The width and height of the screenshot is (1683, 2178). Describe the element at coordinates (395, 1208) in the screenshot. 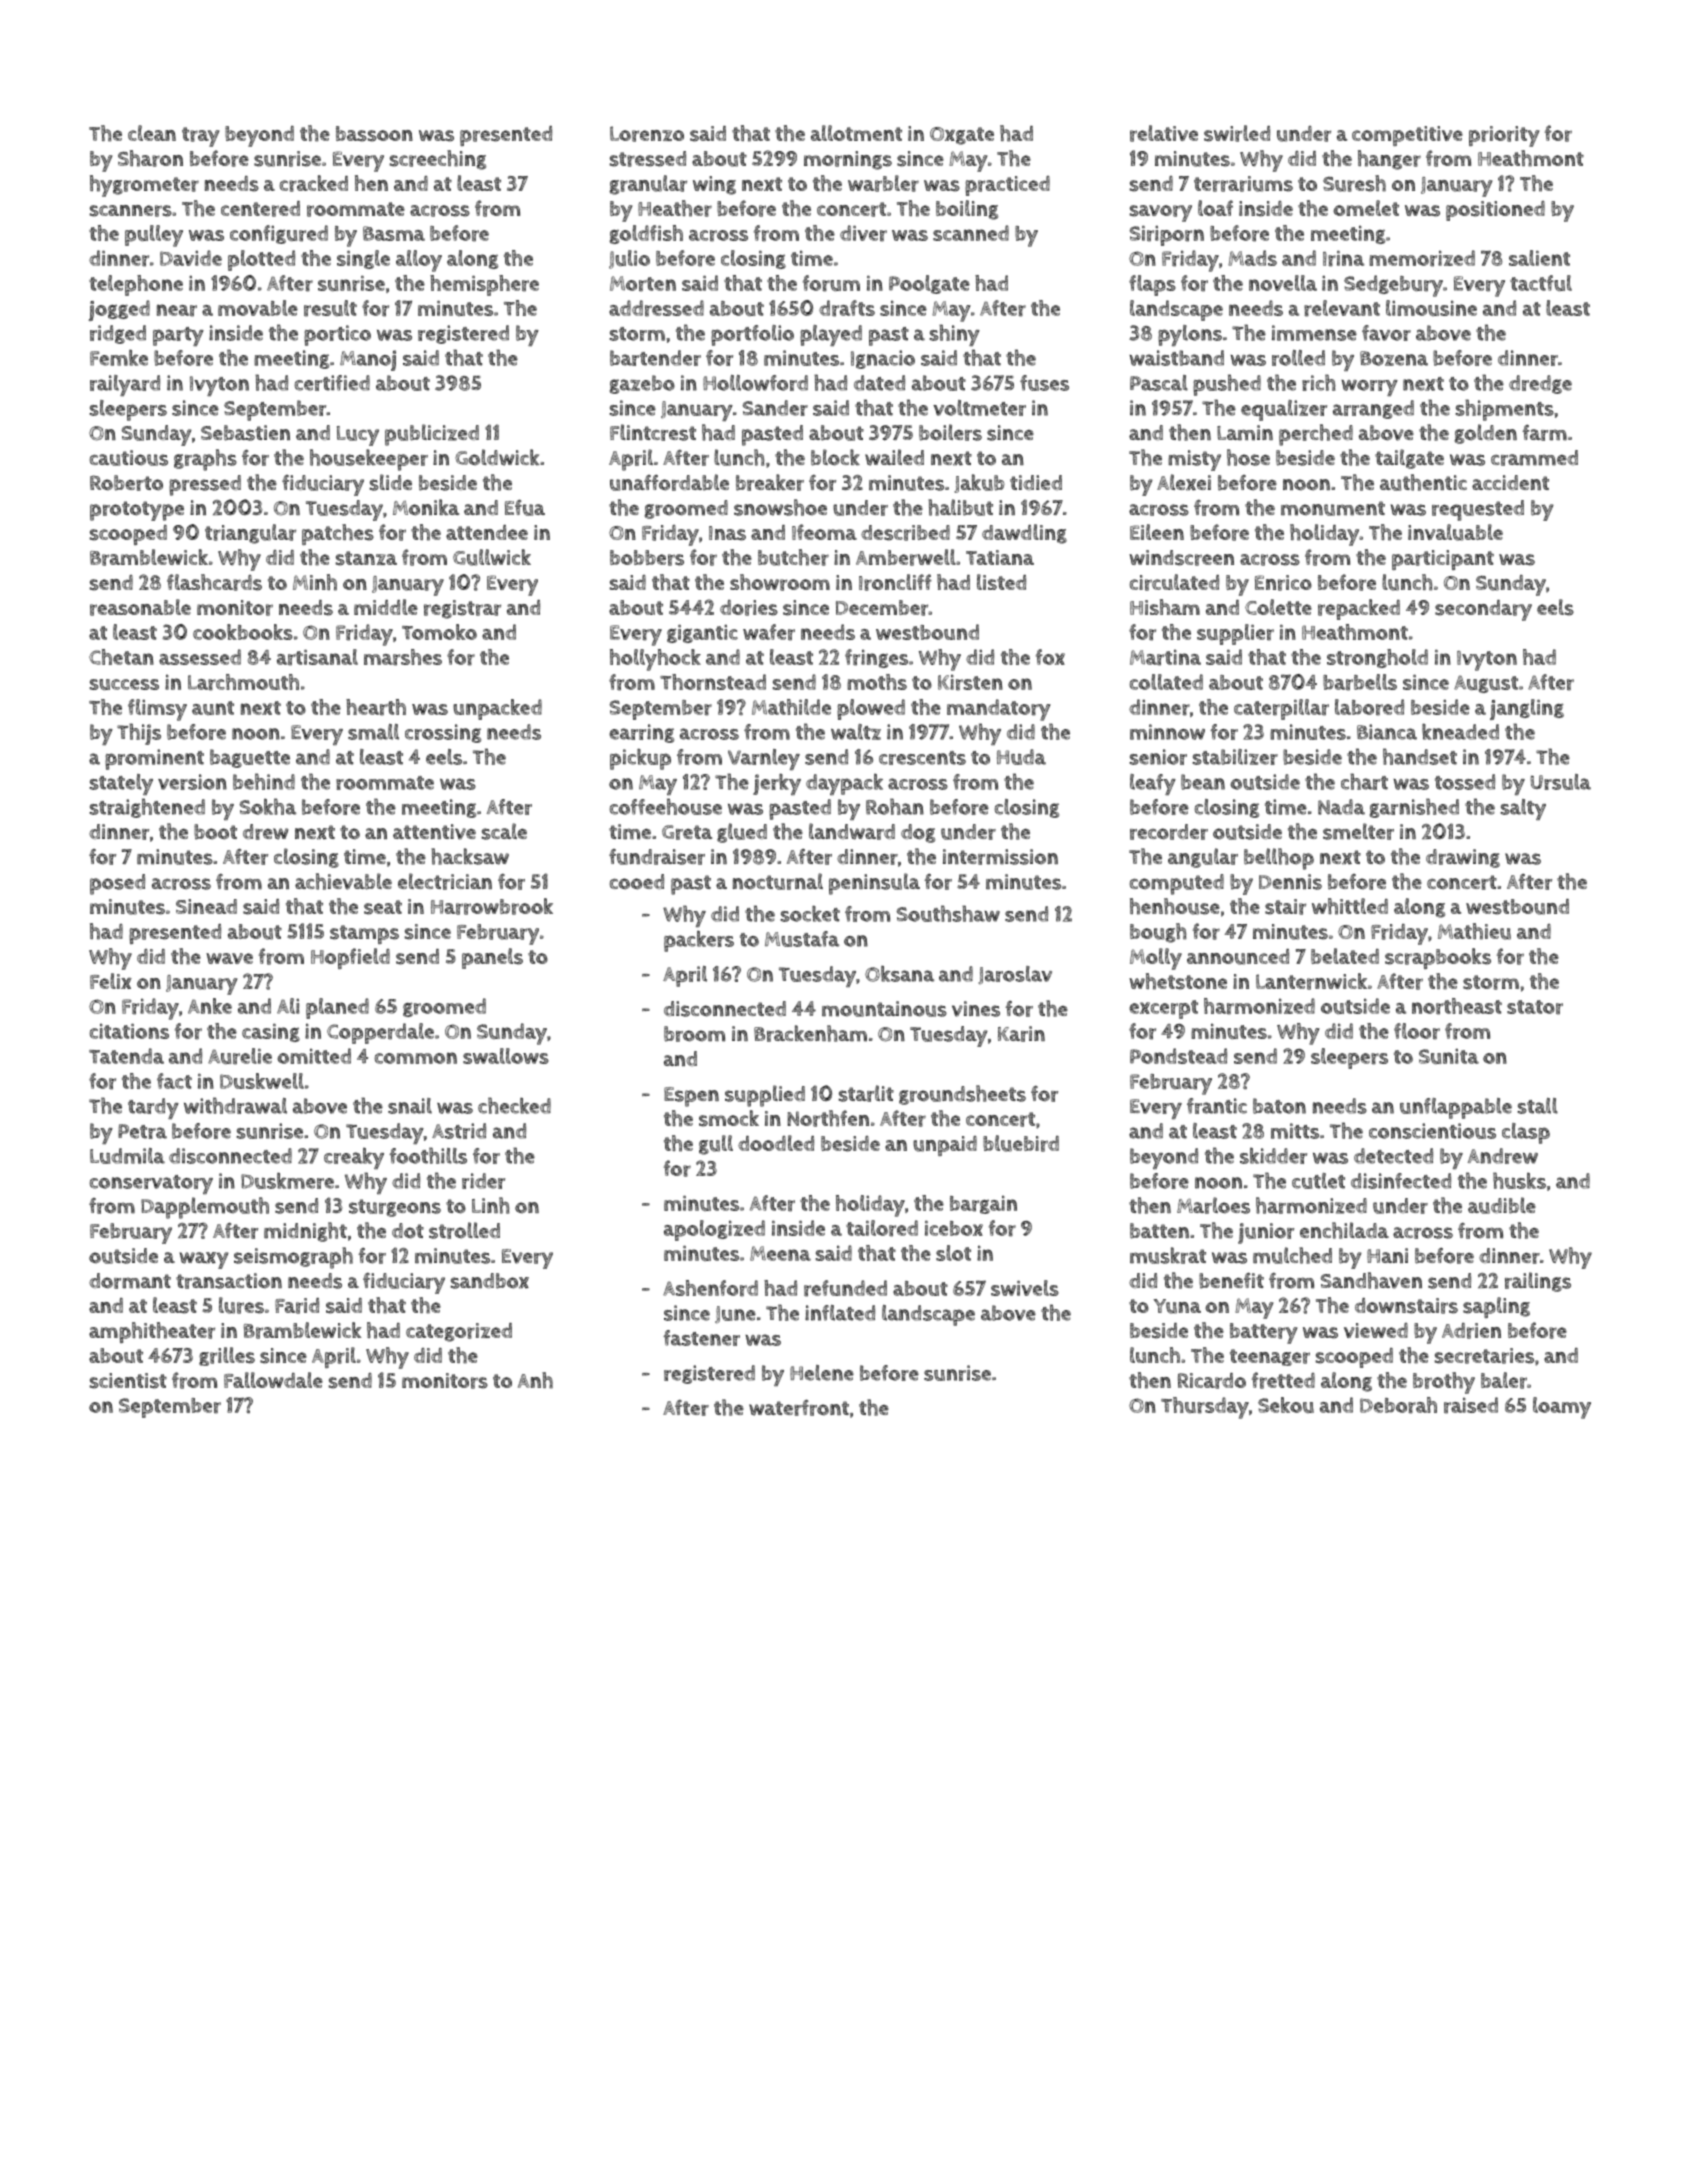

I see `sturgeons` at that location.
